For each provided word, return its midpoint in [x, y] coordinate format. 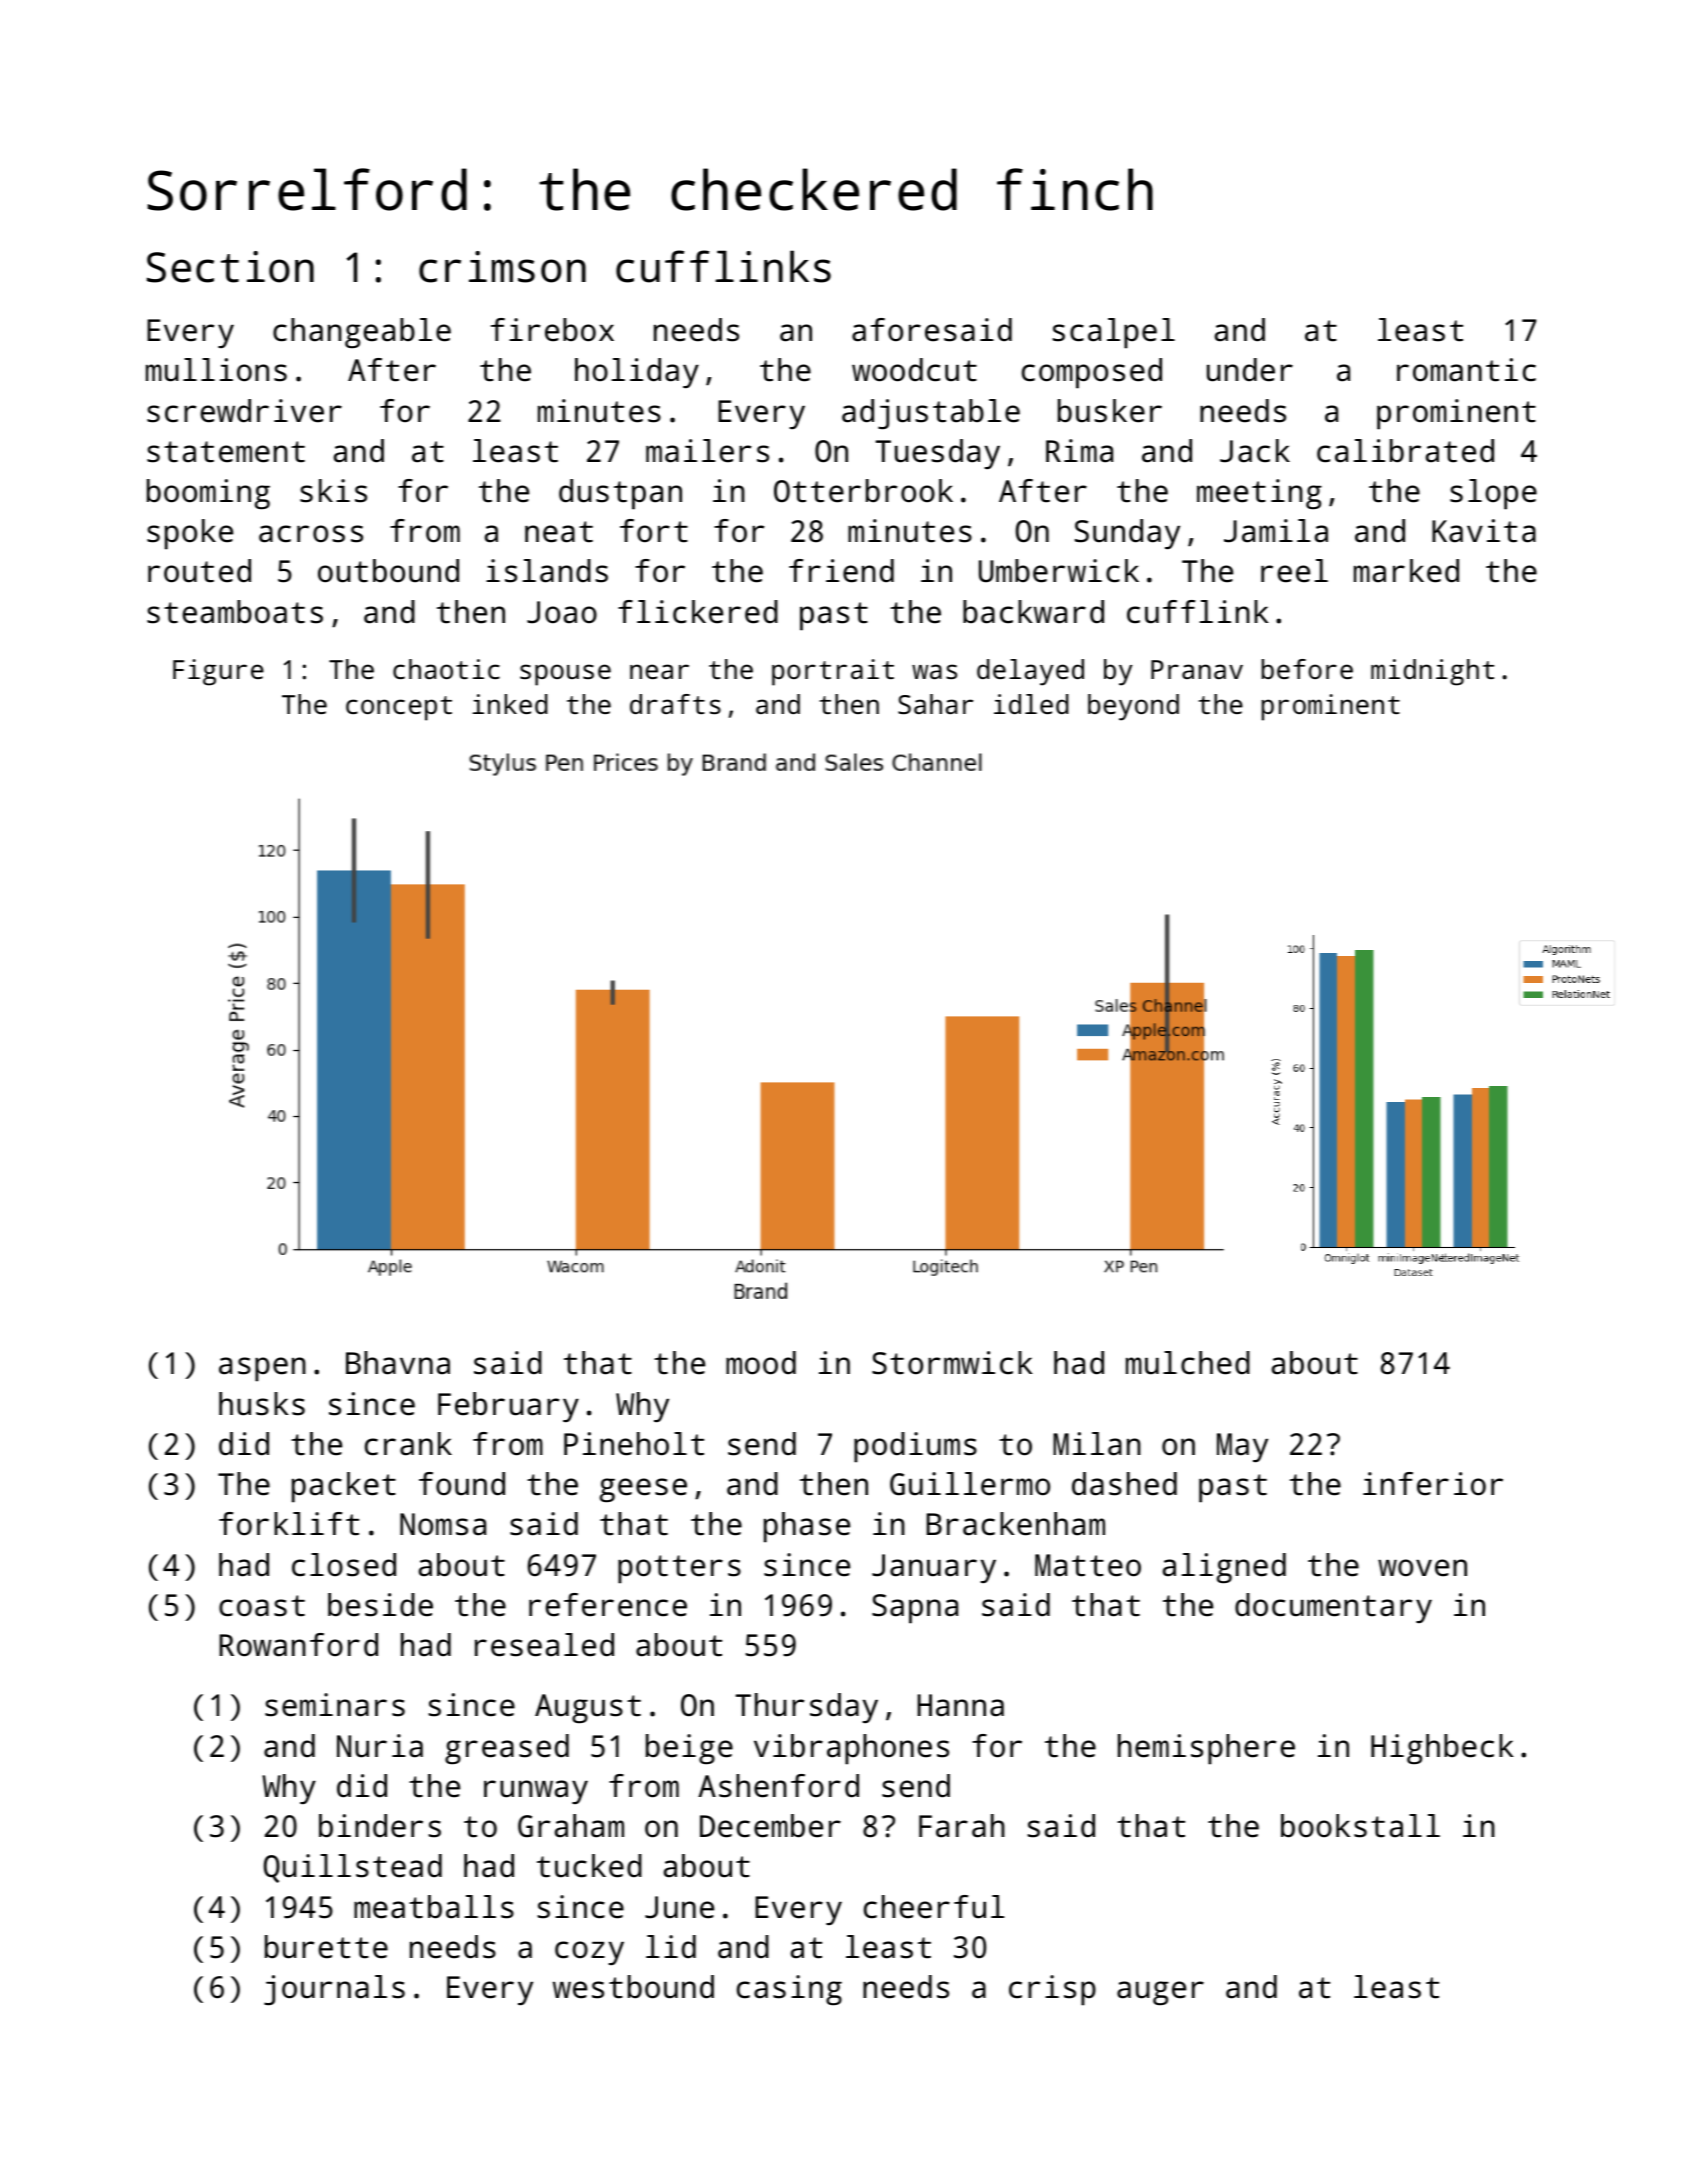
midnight [1432, 672]
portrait [833, 672]
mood [761, 1363]
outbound [388, 571]
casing [789, 1990]
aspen [262, 1369]
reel [1294, 571]
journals [334, 1990]
